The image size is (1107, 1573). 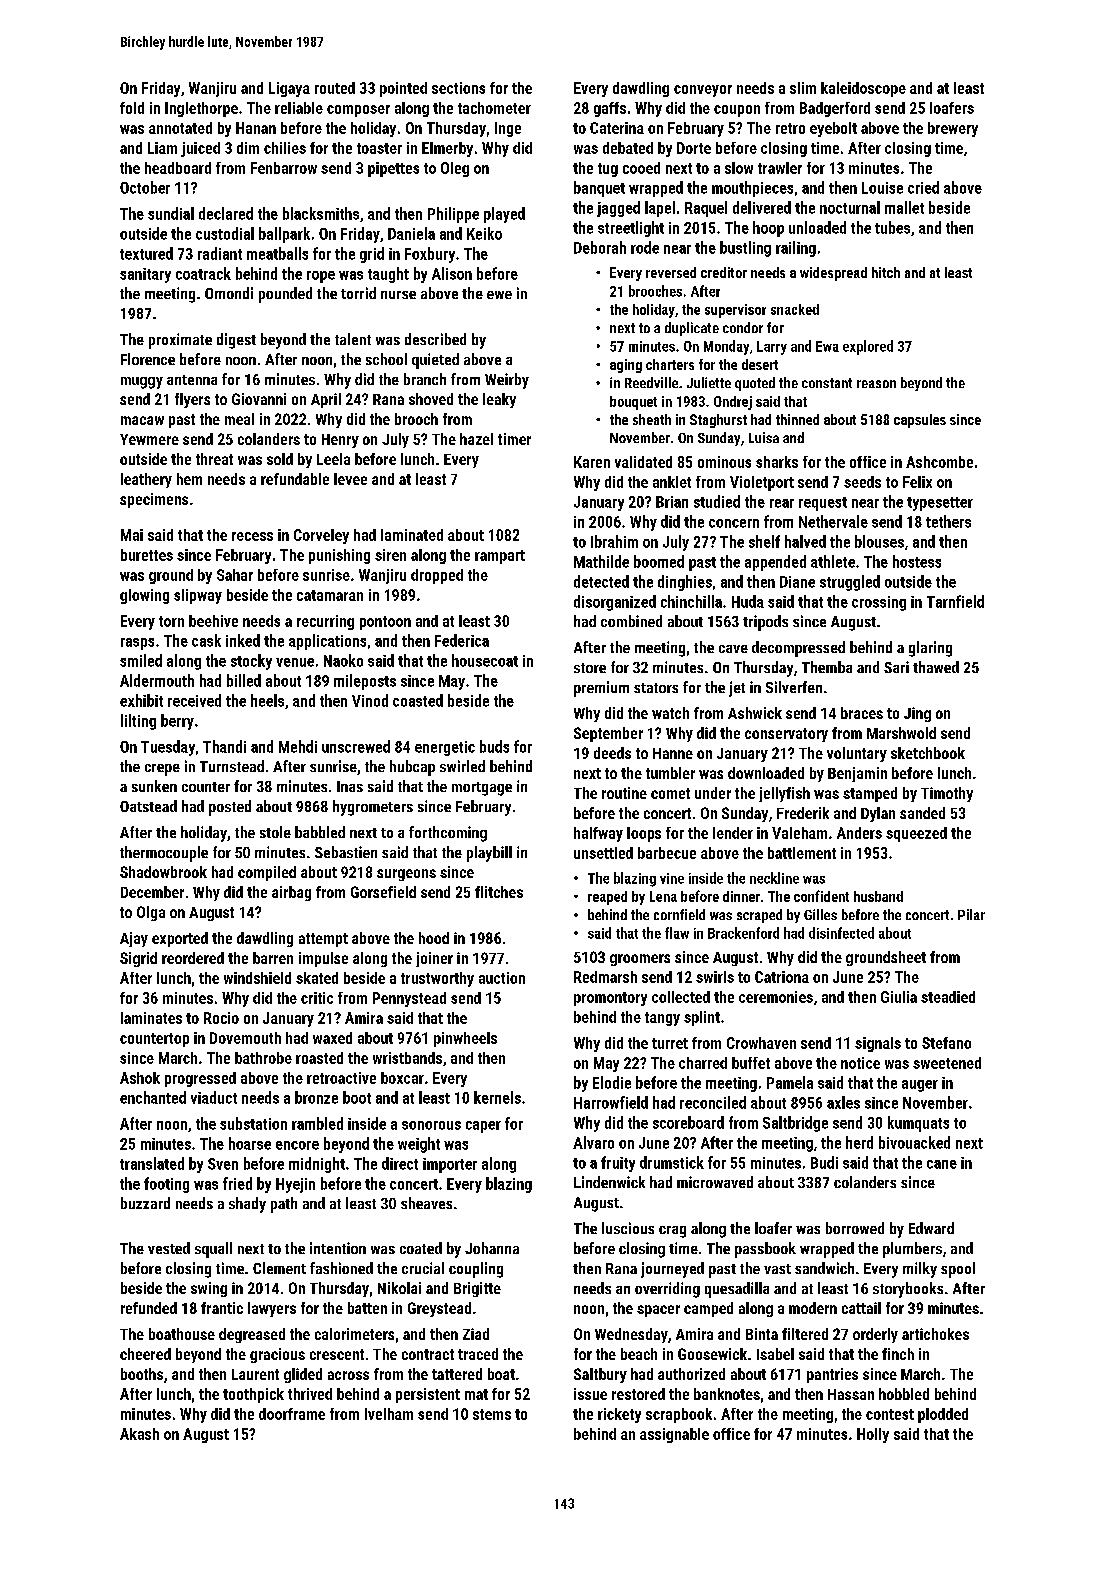 I want to click on hitch, so click(x=886, y=272).
